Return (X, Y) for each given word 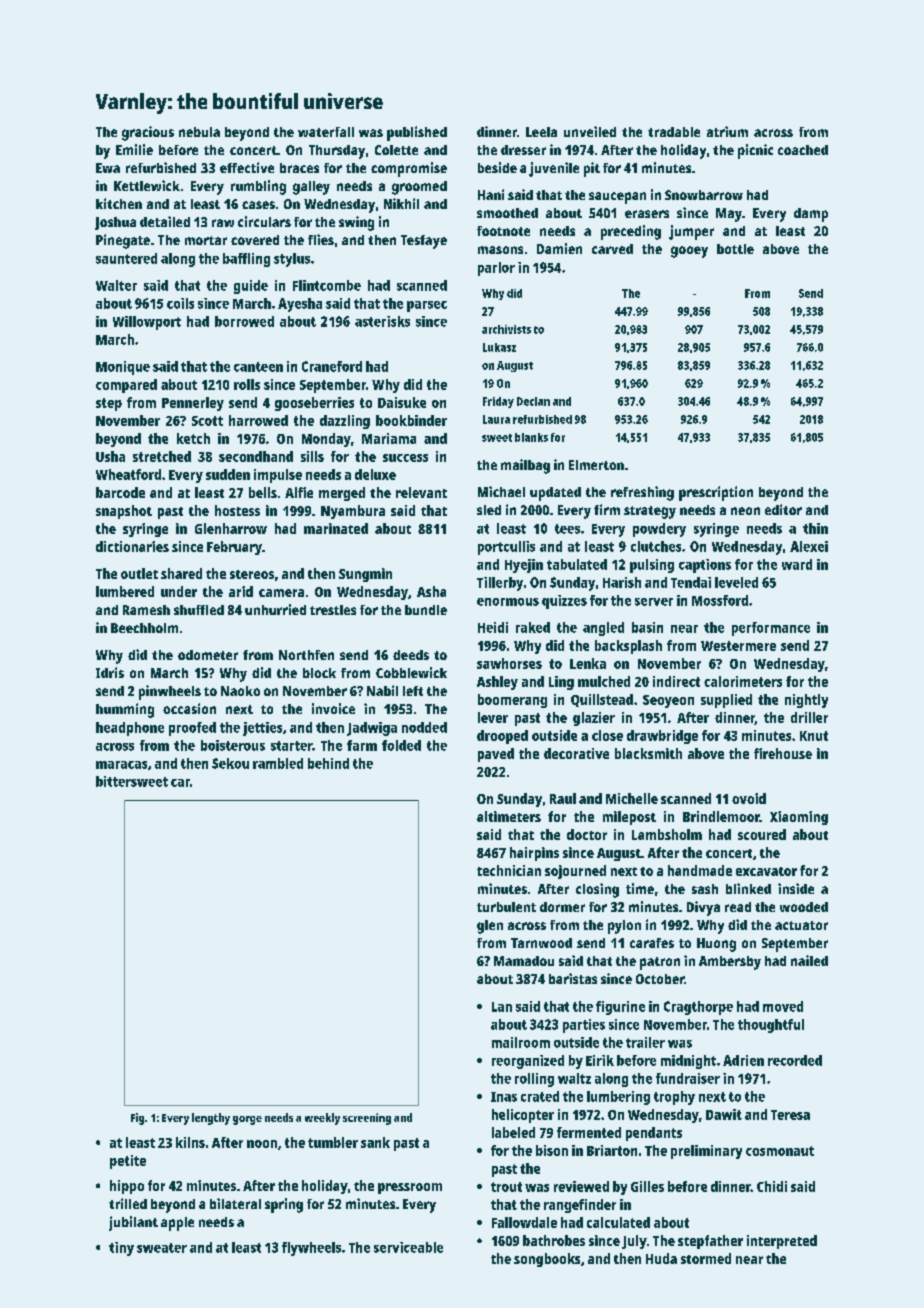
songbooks (547, 1260)
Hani (491, 194)
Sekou (230, 763)
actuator (801, 925)
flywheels (311, 1249)
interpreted (782, 1242)
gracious (148, 133)
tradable (674, 132)
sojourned (575, 872)
